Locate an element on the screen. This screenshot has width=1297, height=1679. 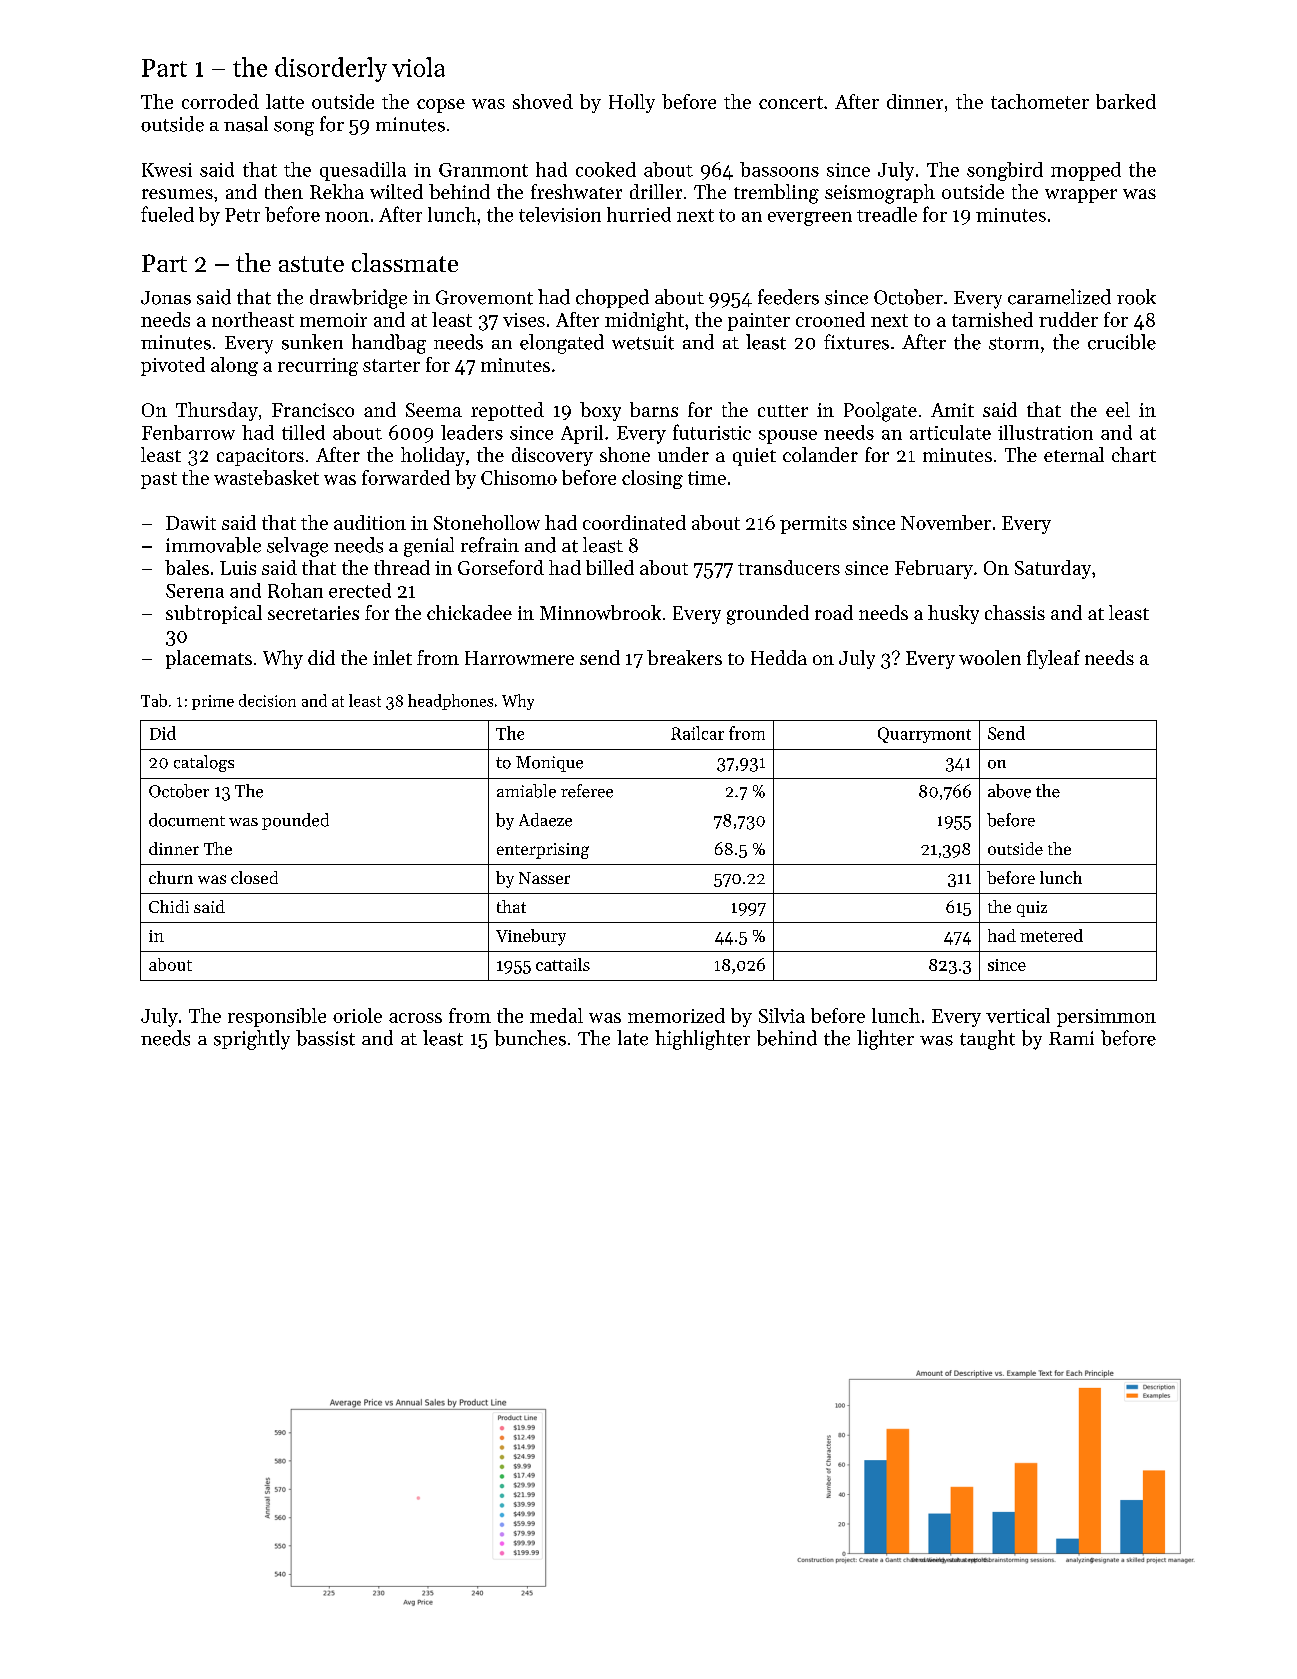
along is located at coordinates (234, 366).
